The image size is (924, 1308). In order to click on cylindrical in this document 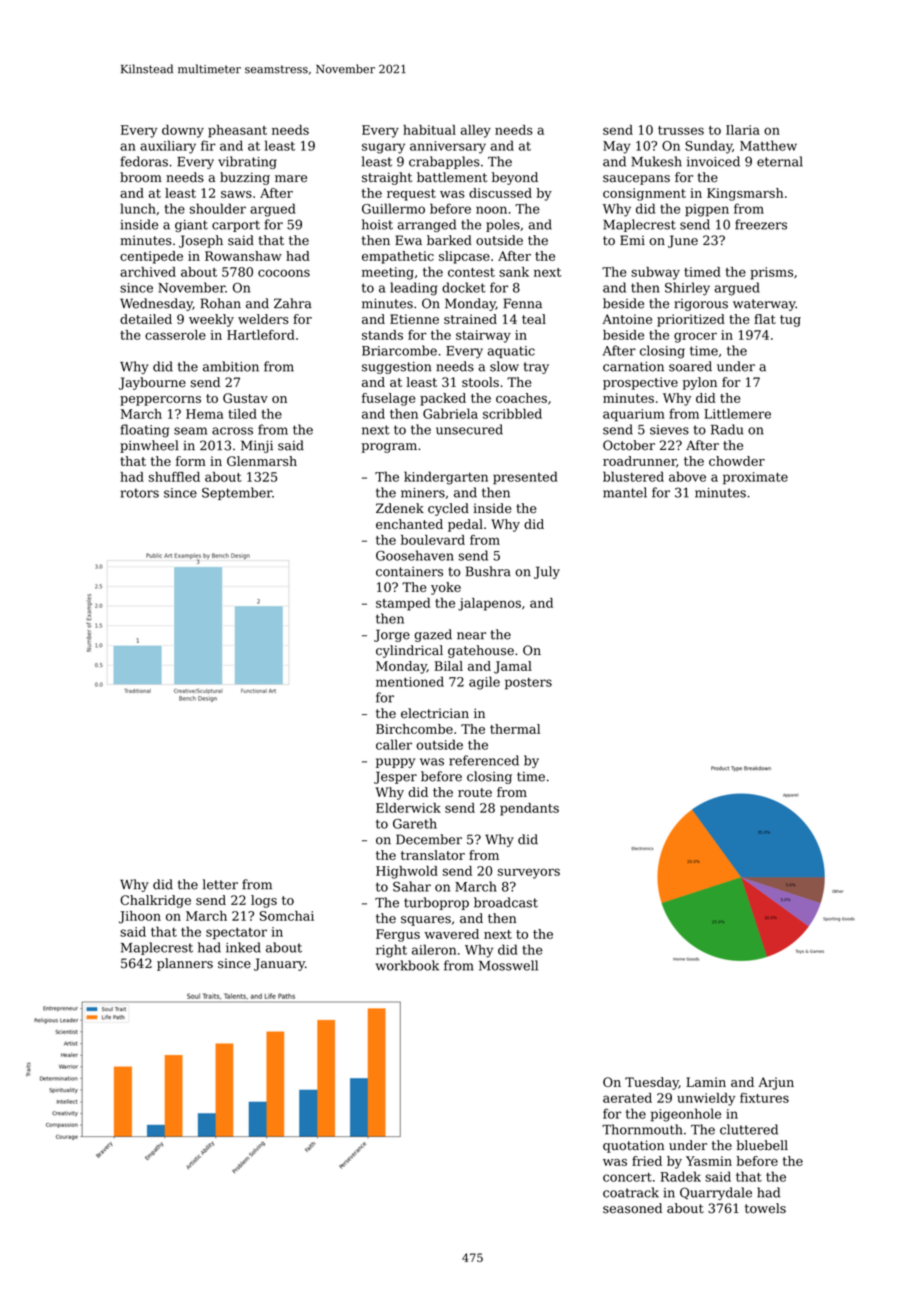, I will do `click(409, 651)`.
